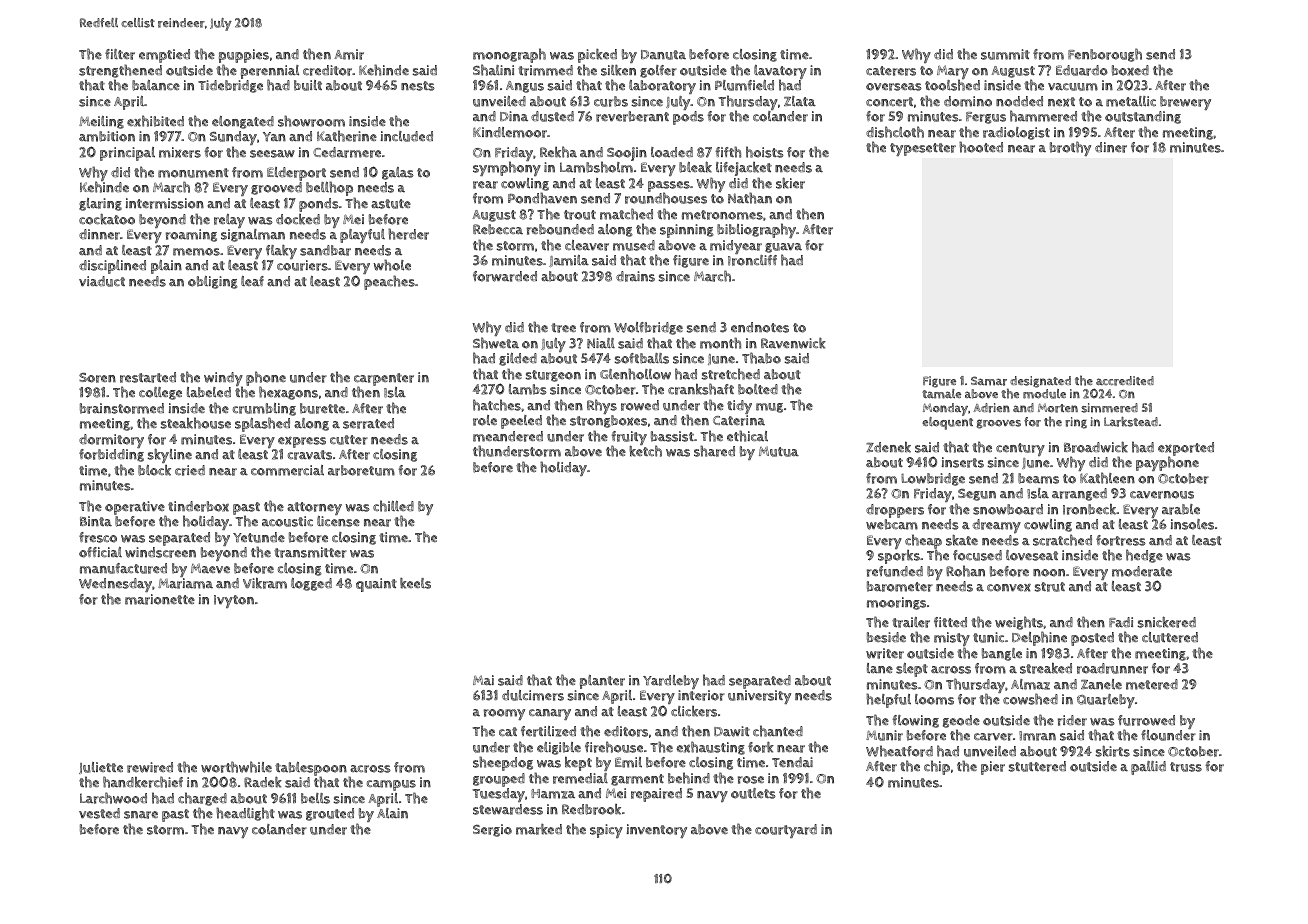 This screenshot has height=924, width=1308. Describe the element at coordinates (223, 379) in the screenshot. I see `windy` at that location.
